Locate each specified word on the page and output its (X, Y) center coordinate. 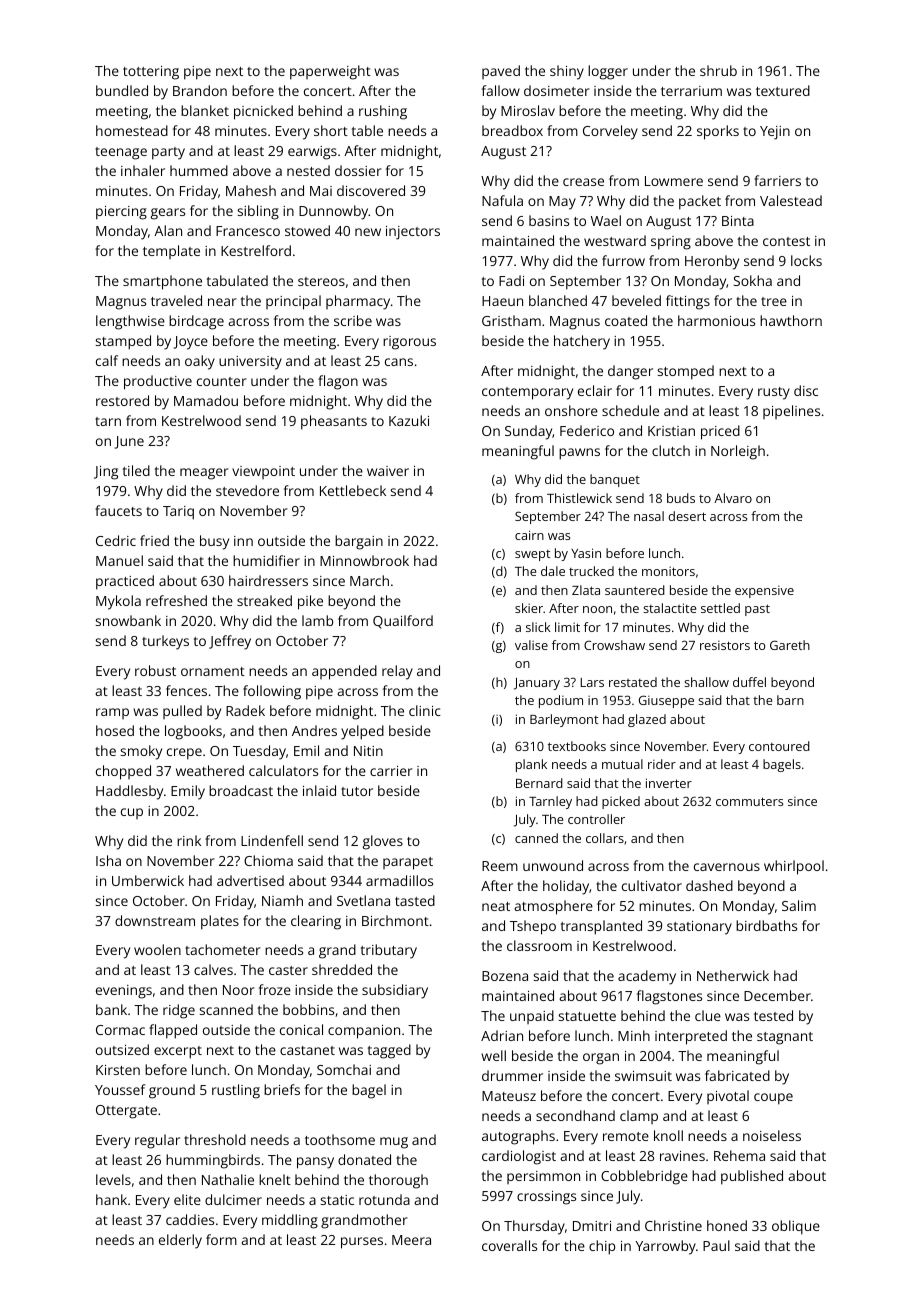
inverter (669, 783)
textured (783, 90)
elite (187, 1199)
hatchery (582, 342)
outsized (122, 1049)
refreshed (176, 600)
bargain (359, 542)
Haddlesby (129, 792)
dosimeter (557, 90)
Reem (500, 866)
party (168, 153)
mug (394, 1143)
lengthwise (130, 322)
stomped (686, 372)
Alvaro (733, 498)
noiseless (772, 1135)
